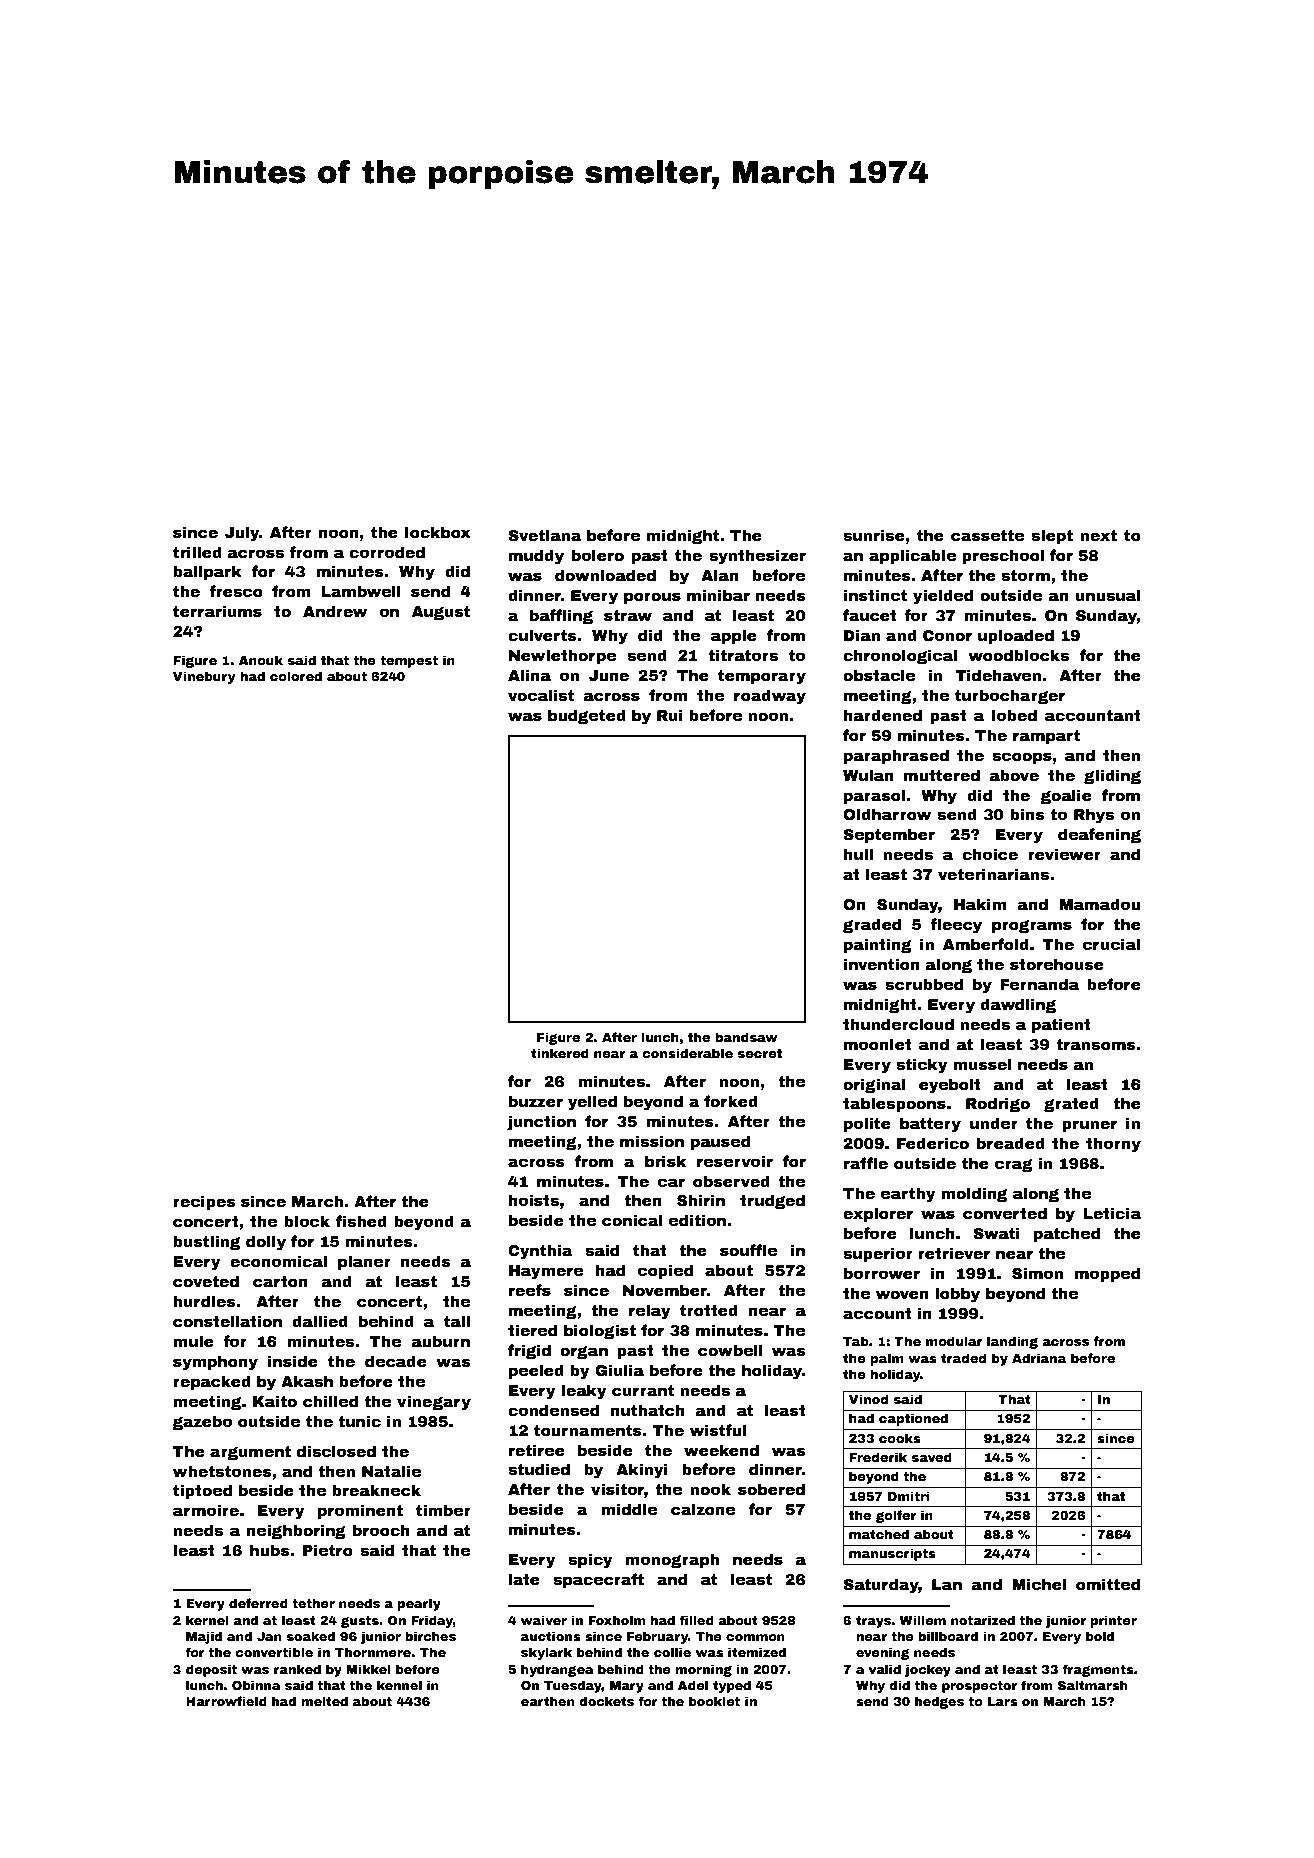 The image size is (1314, 1858). I want to click on roadway, so click(770, 697).
